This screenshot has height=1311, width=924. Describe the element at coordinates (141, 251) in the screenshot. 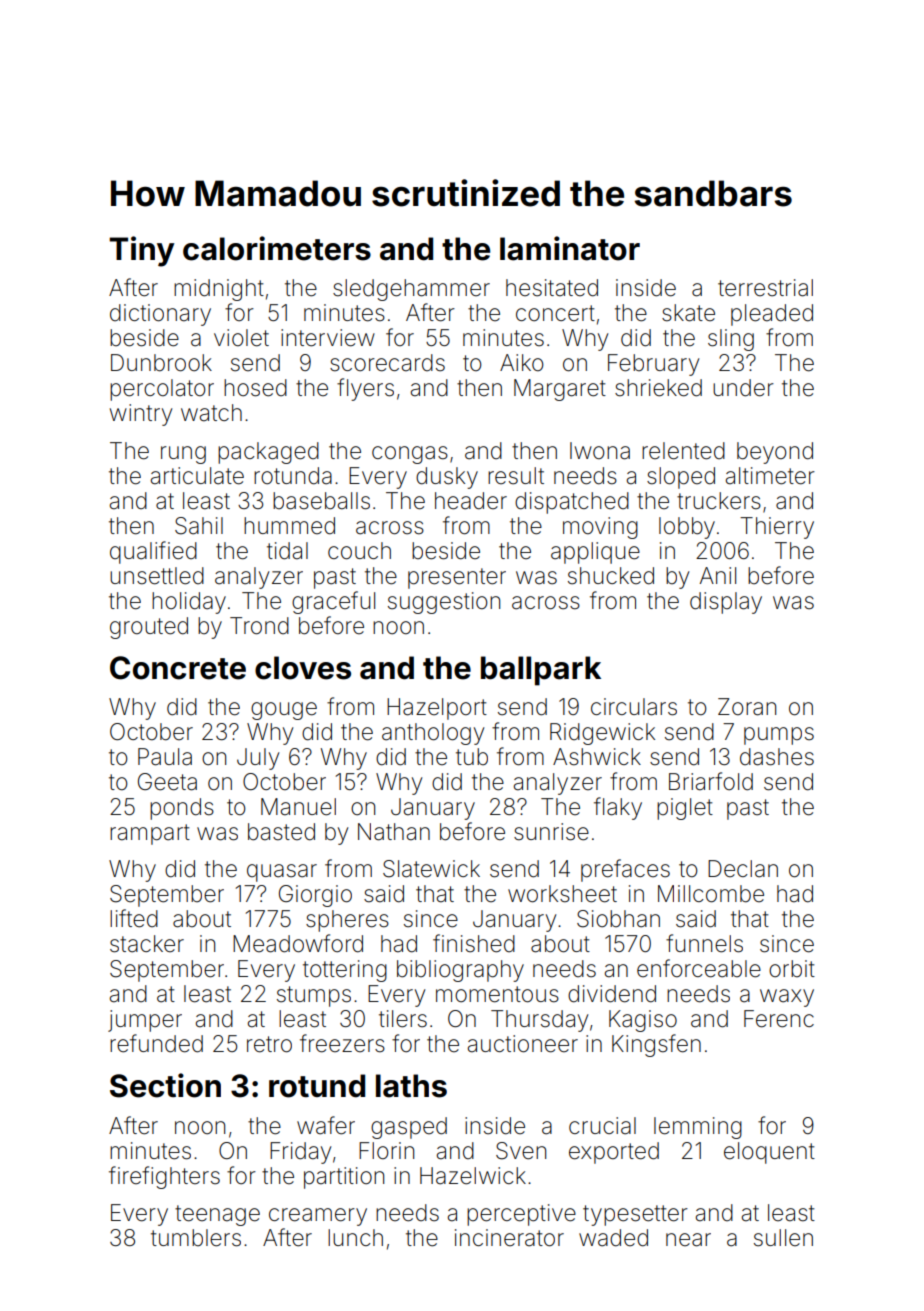

I see `Tiny` at that location.
